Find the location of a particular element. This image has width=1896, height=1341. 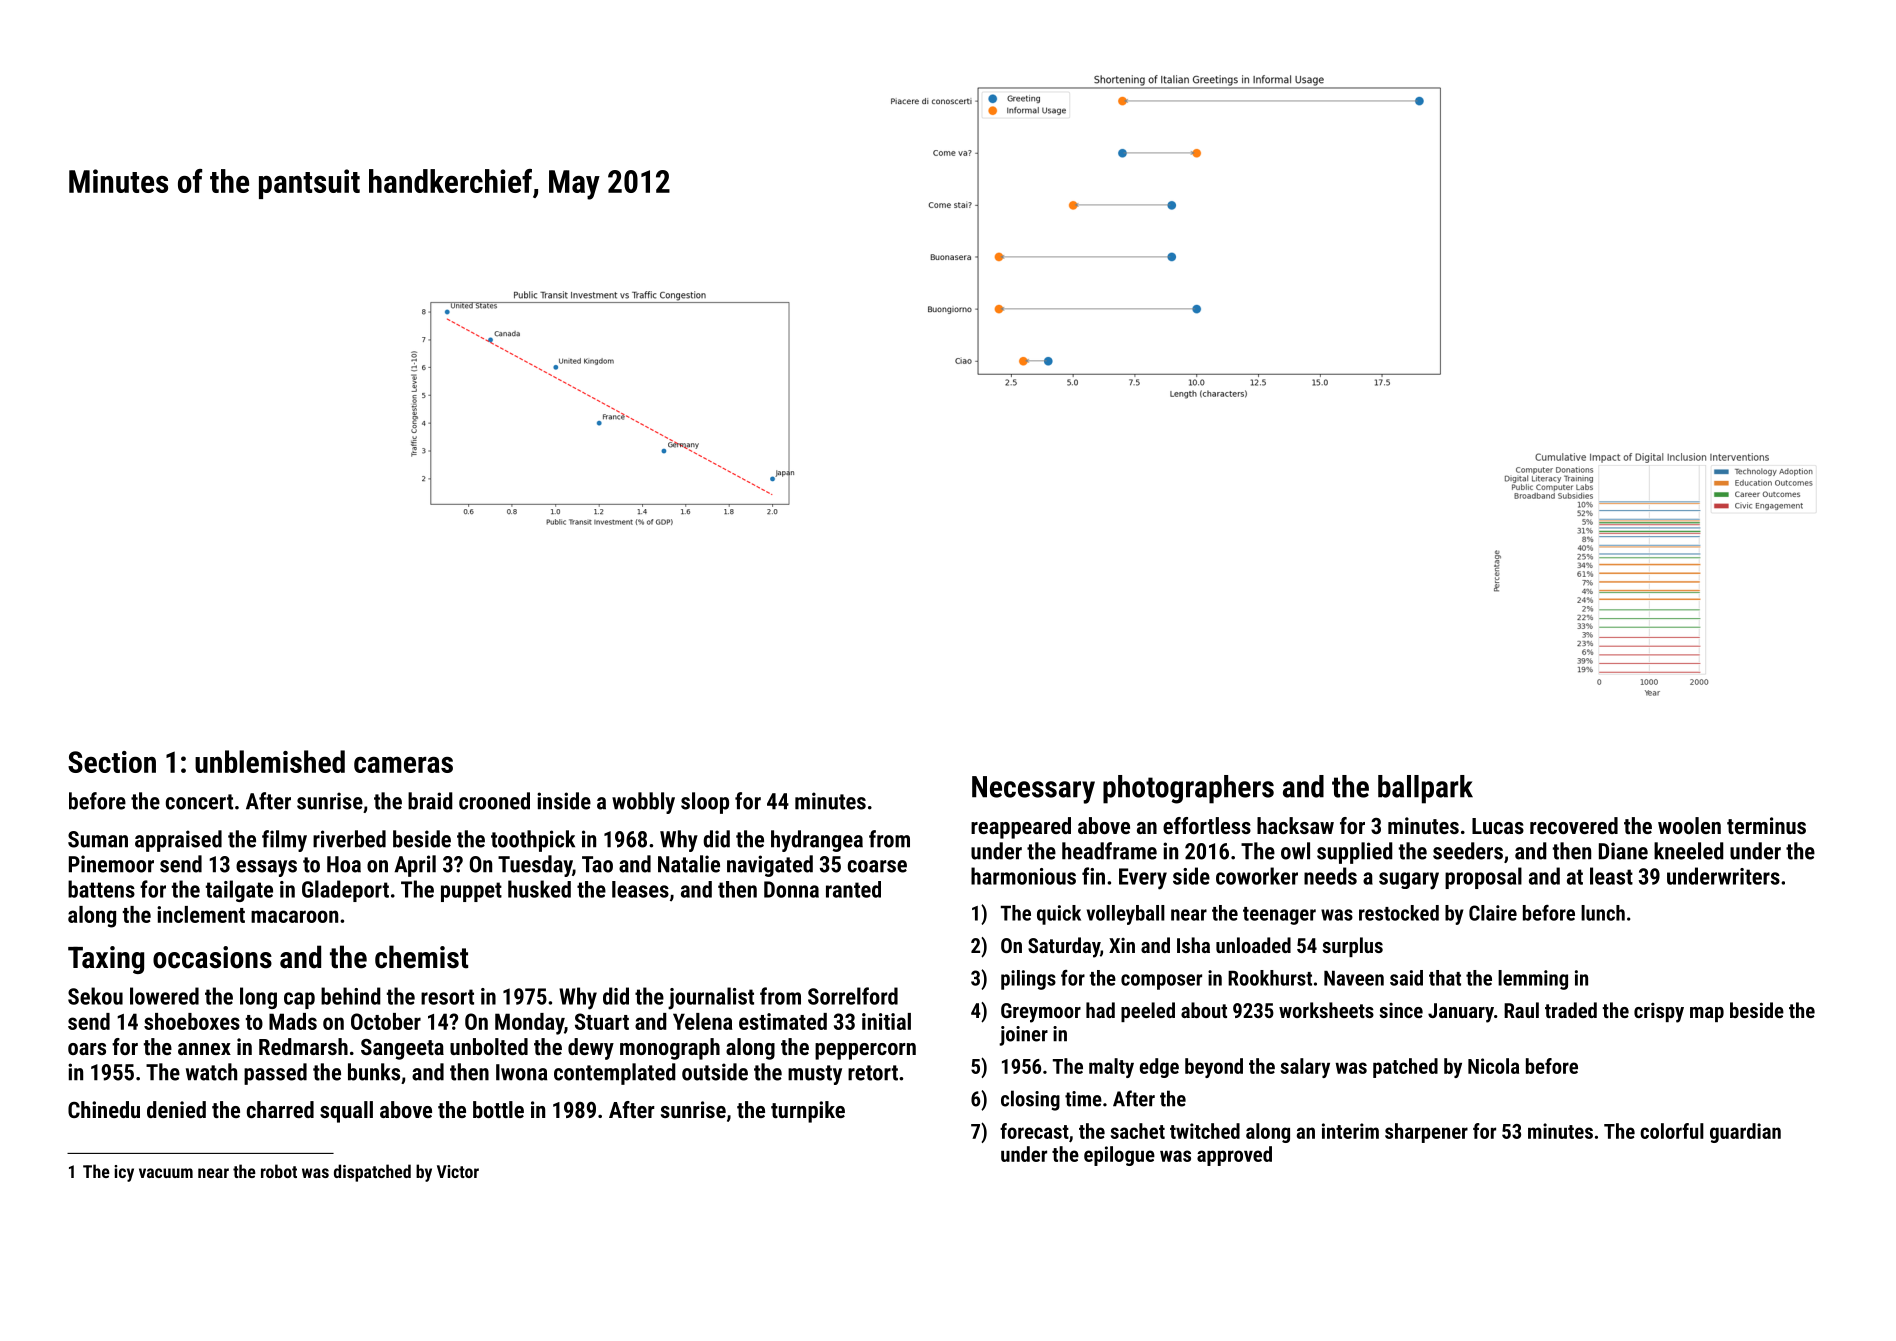

cameras is located at coordinates (403, 765).
